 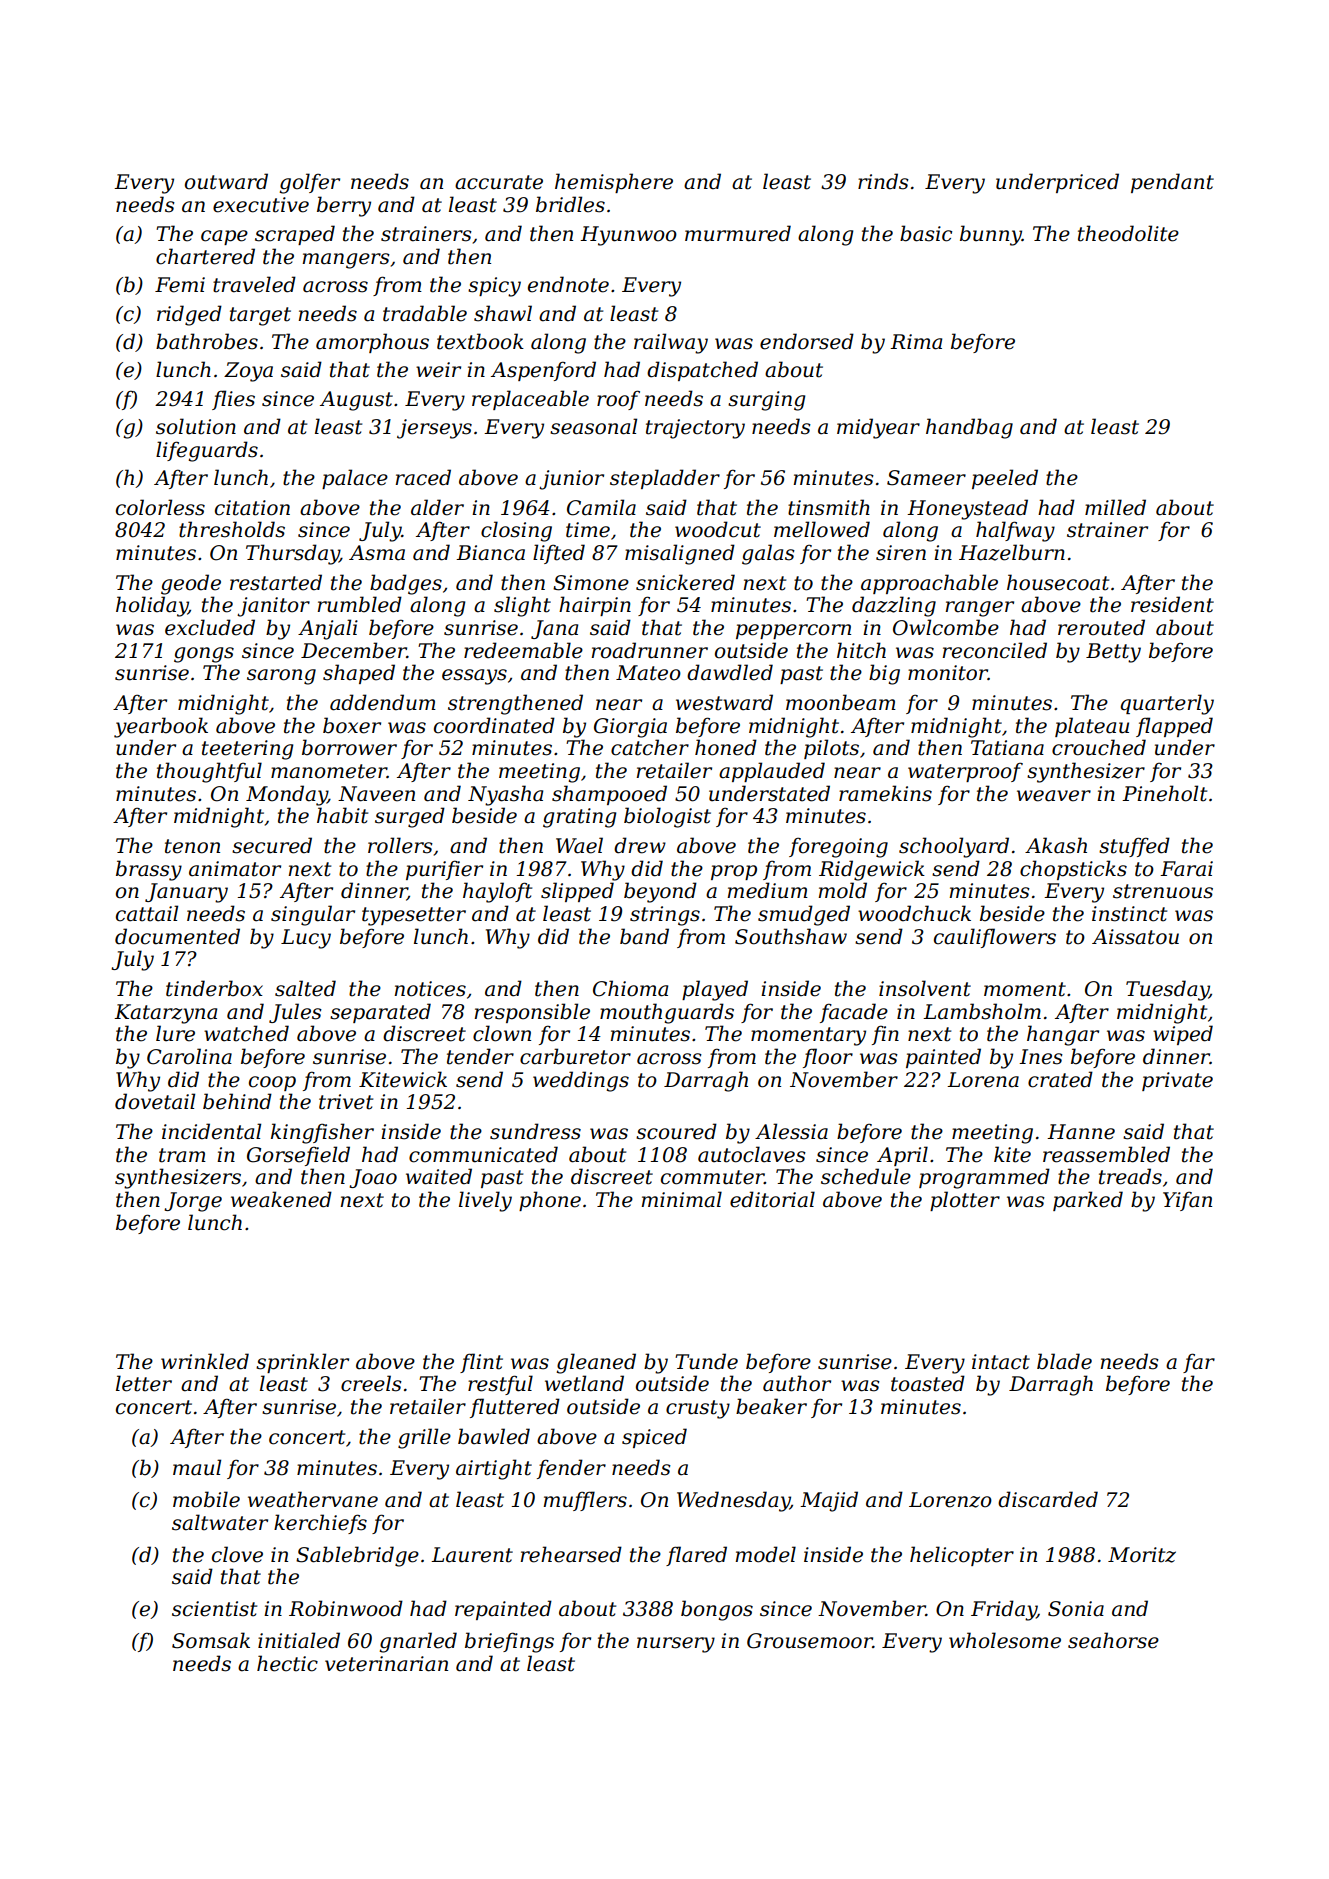 I want to click on crouched, so click(x=1099, y=747).
